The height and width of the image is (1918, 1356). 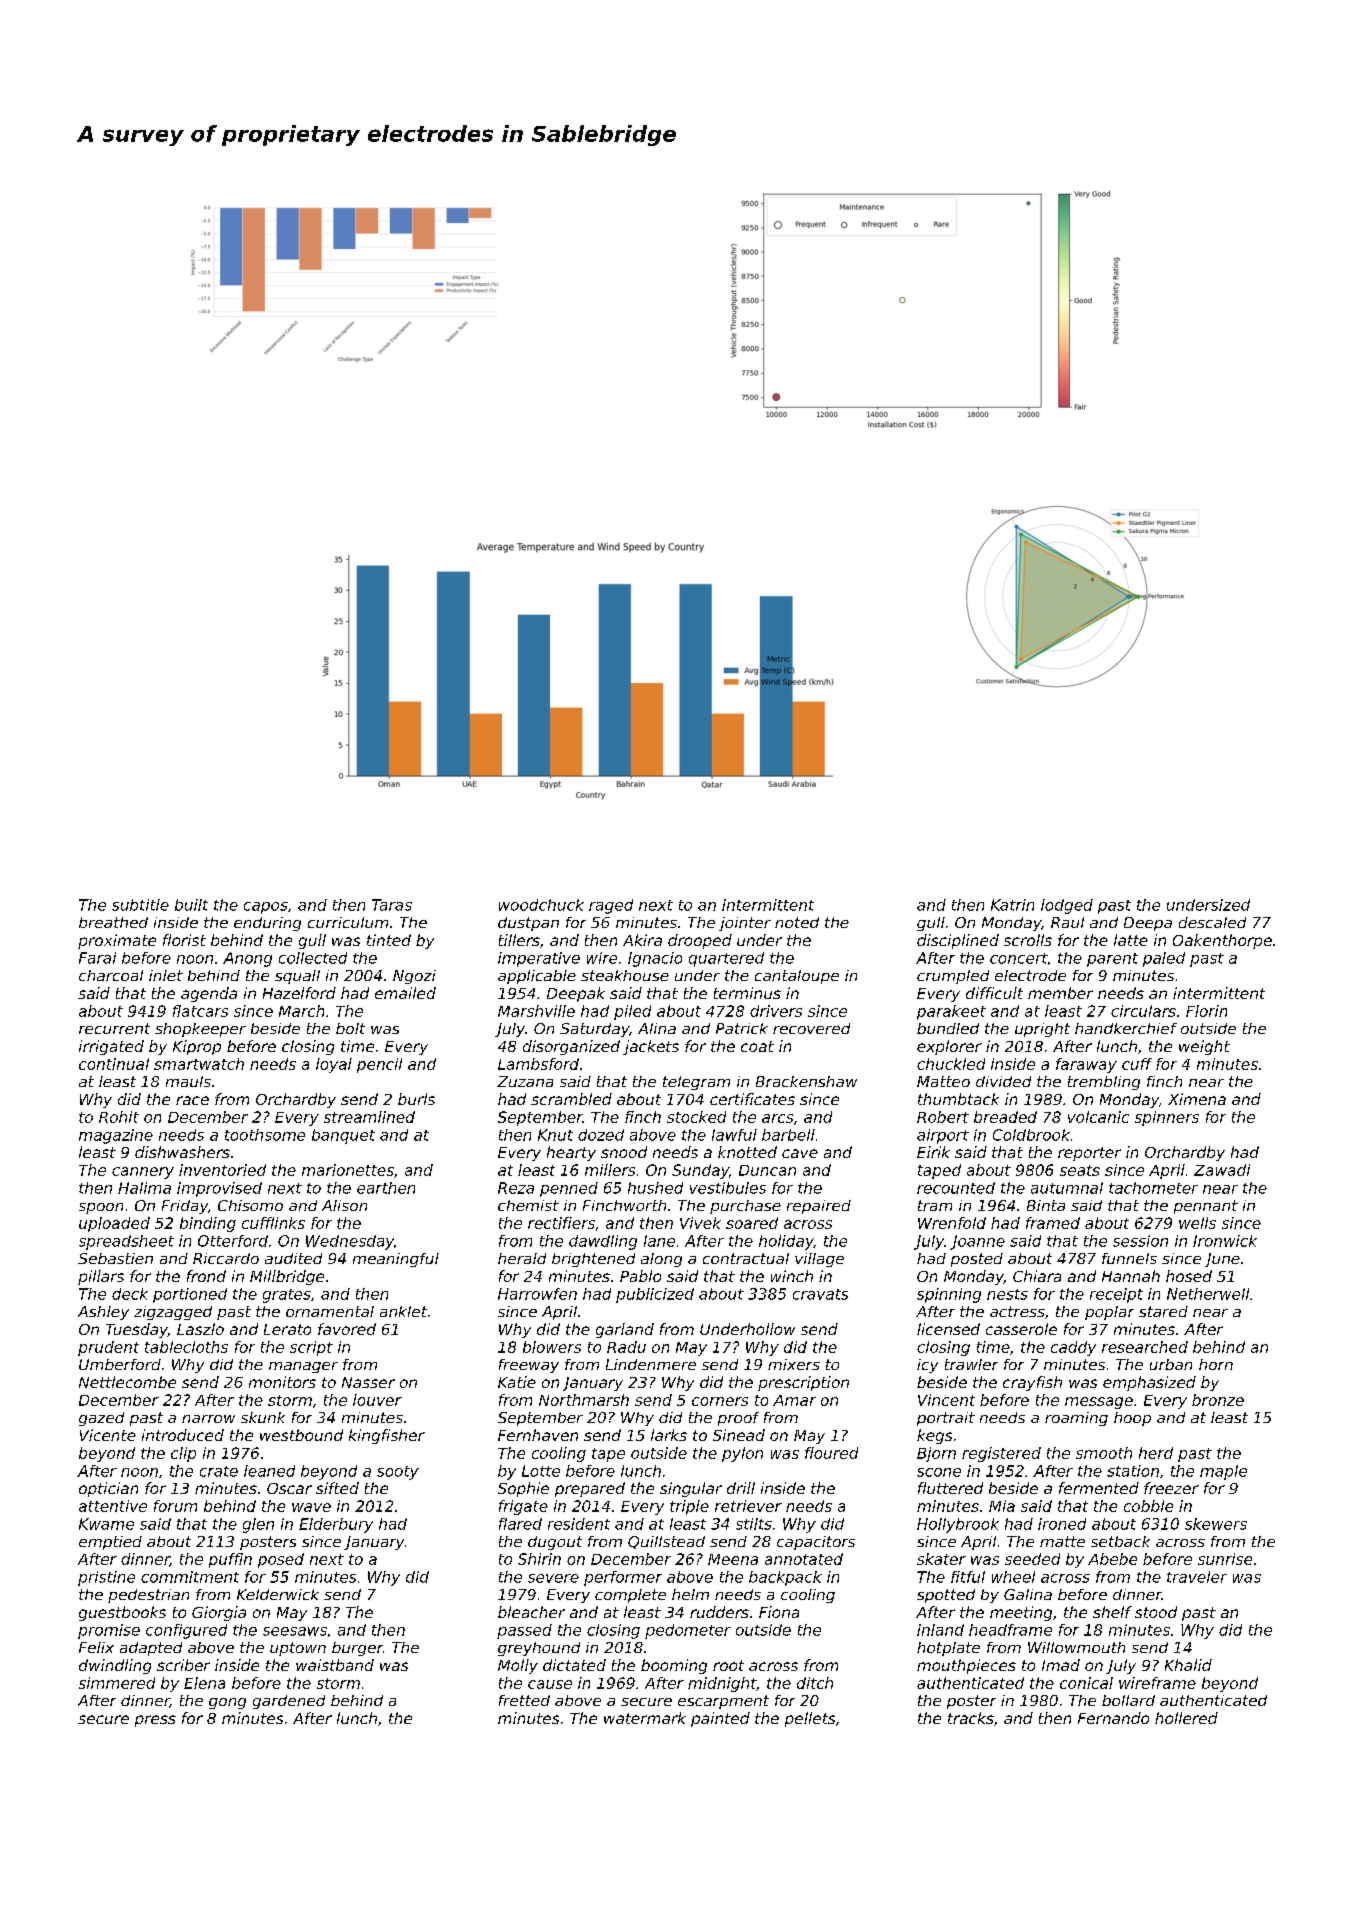 I want to click on gardened, so click(x=289, y=1702).
